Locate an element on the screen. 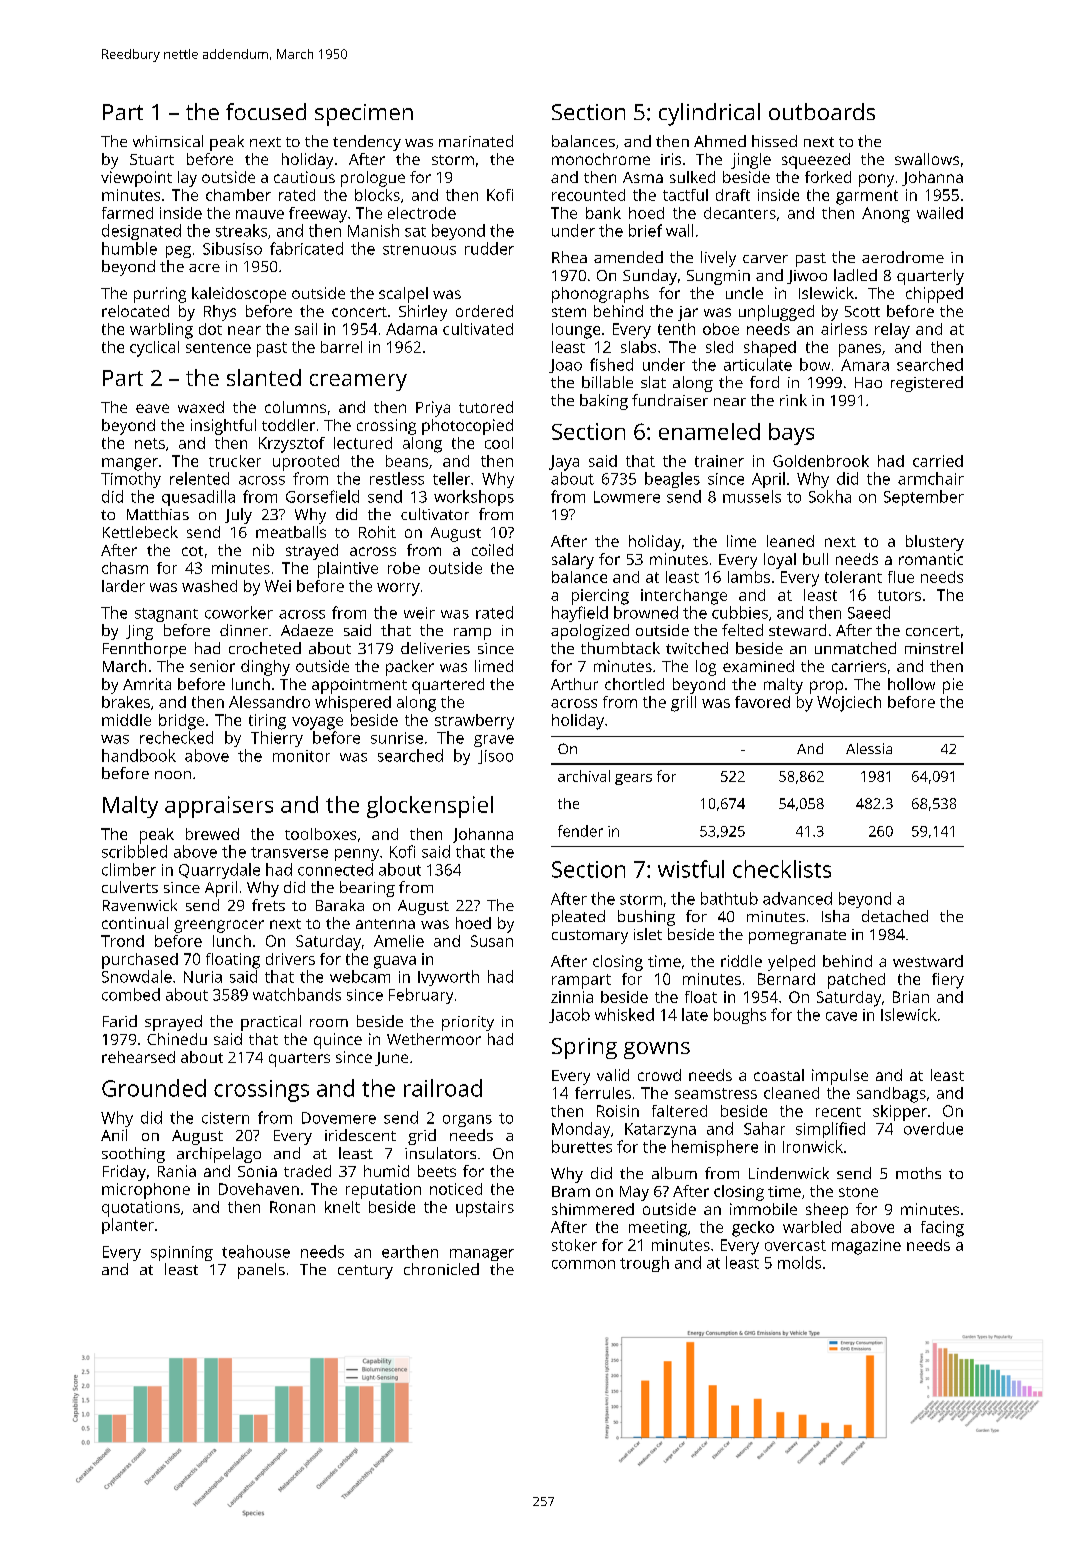 The image size is (1065, 1542). century is located at coordinates (365, 1272).
